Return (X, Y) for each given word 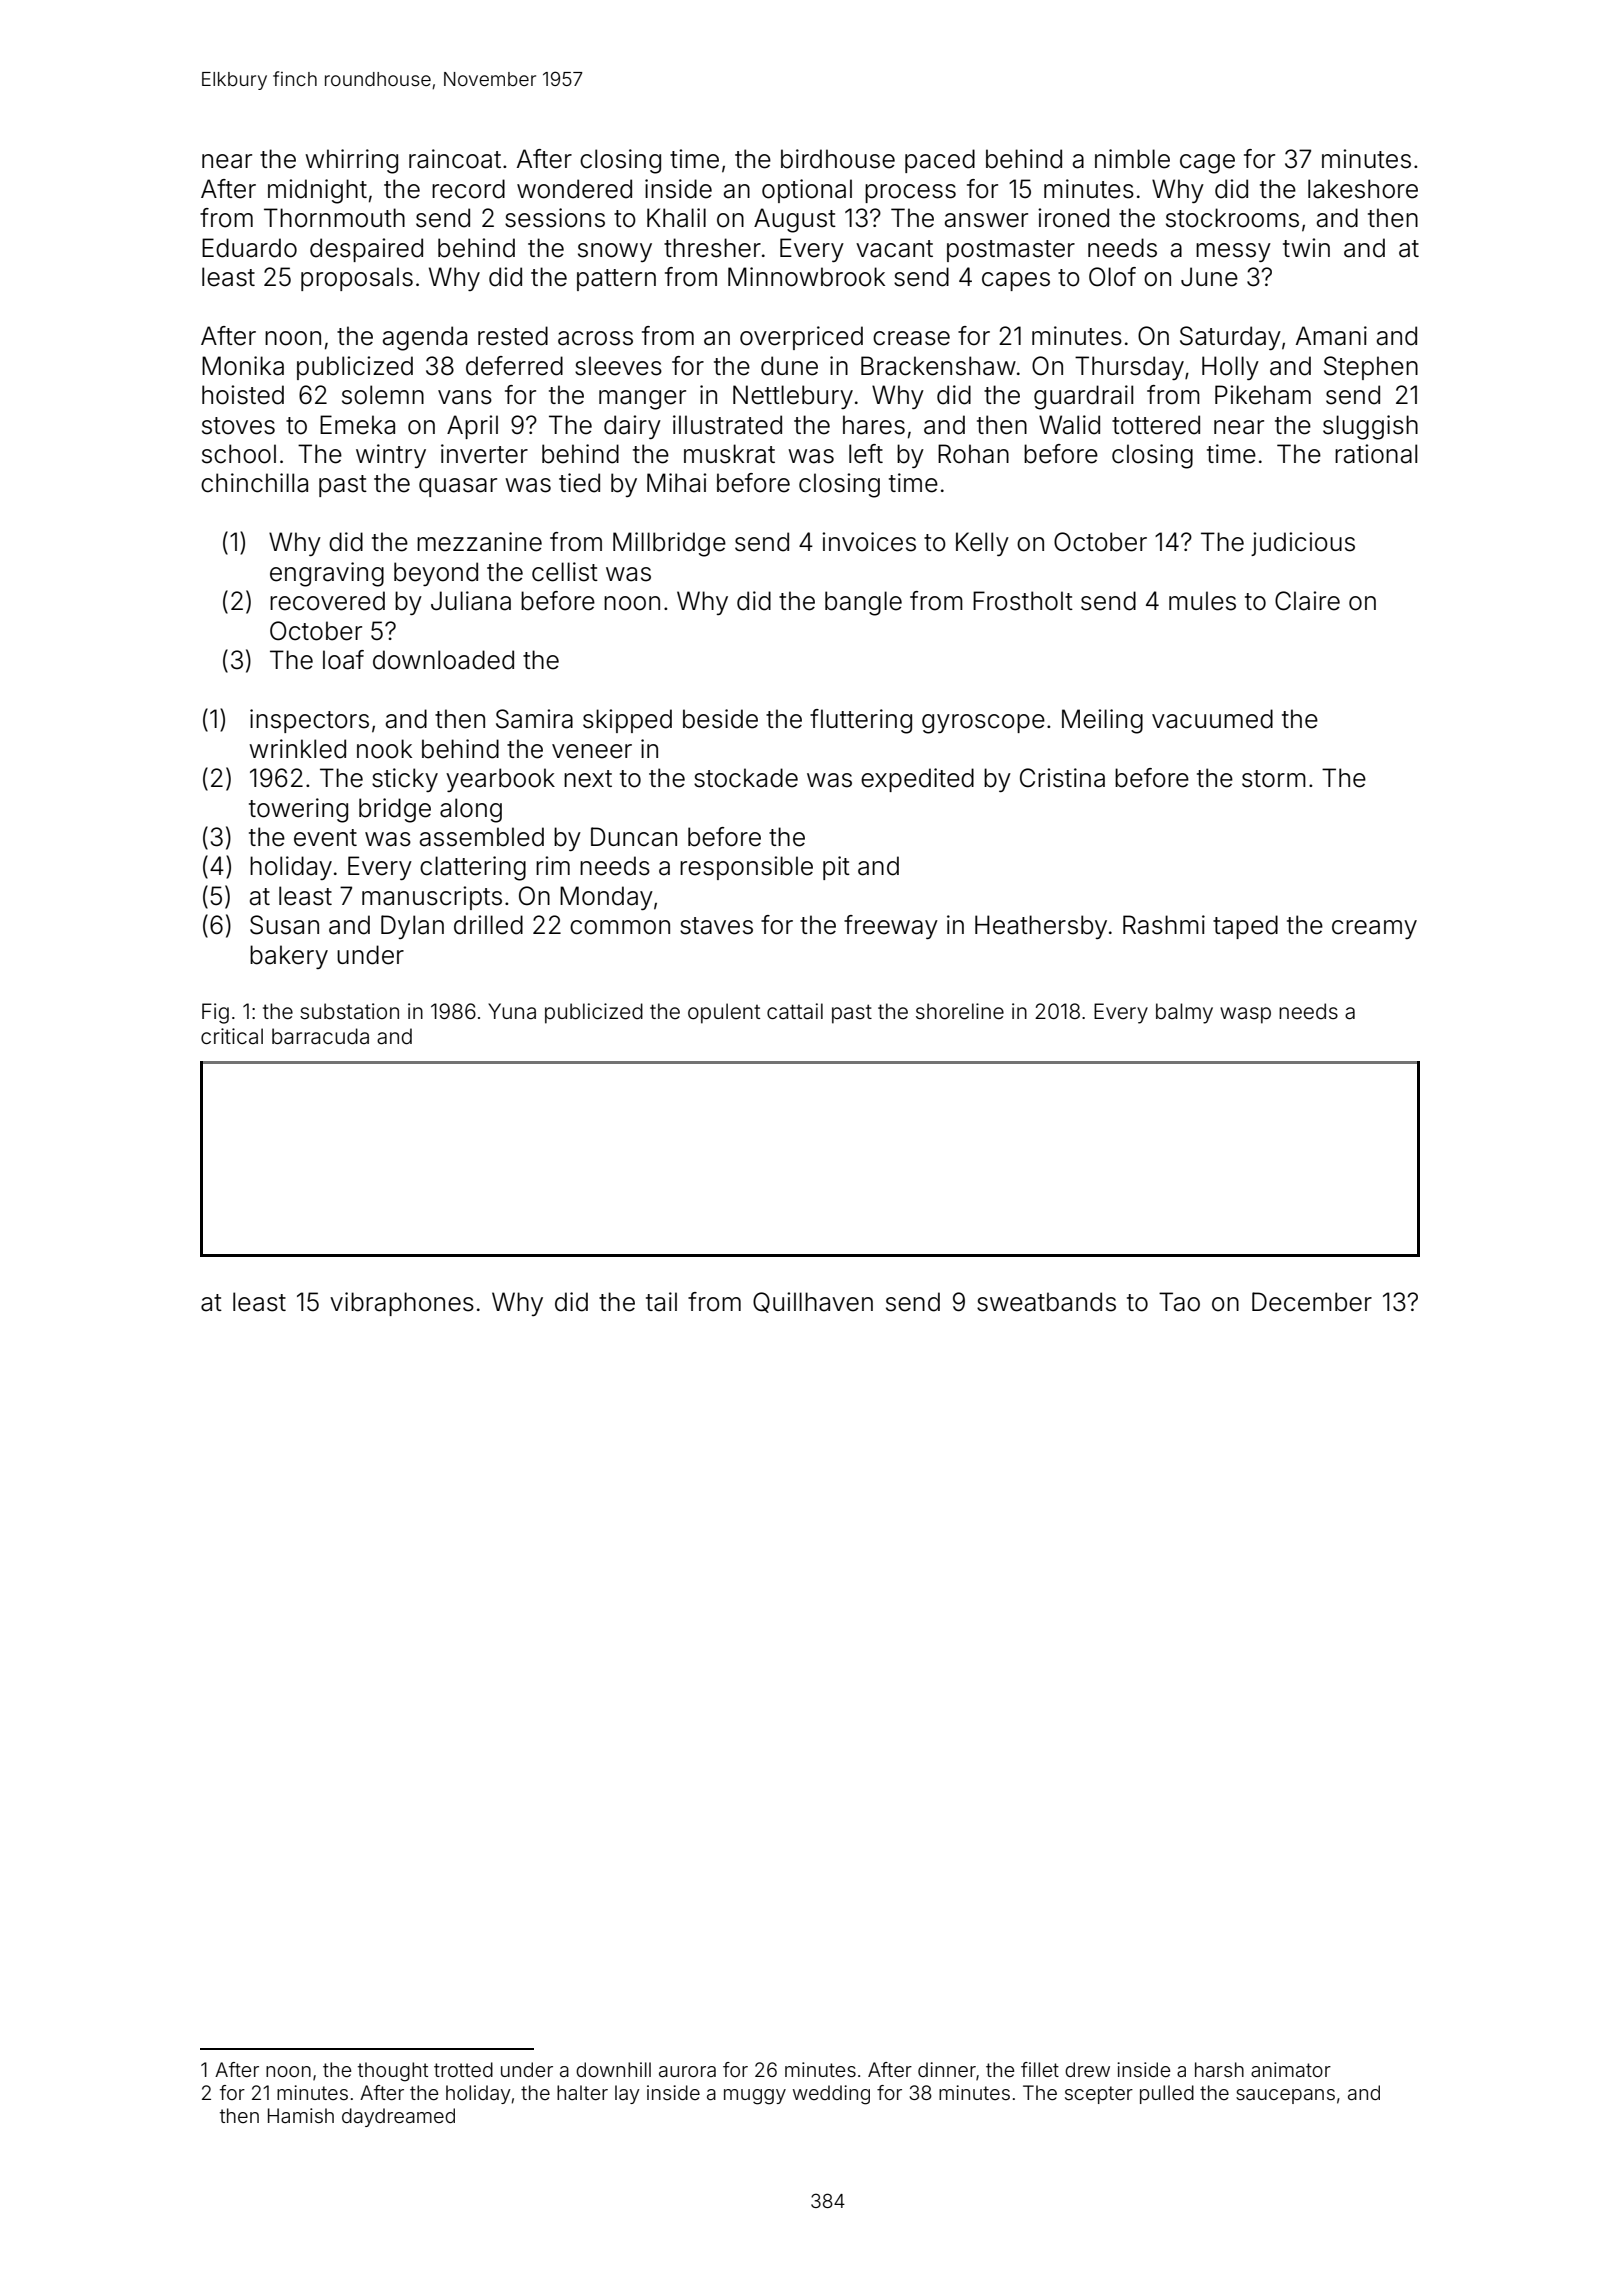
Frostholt (1023, 601)
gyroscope (983, 724)
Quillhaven (813, 1302)
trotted (463, 2069)
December (1312, 1302)
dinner (947, 2069)
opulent (724, 1013)
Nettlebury (793, 397)
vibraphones (402, 1304)
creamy (1374, 929)
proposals (357, 279)
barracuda (320, 1036)
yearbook (500, 780)
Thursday (1129, 368)
